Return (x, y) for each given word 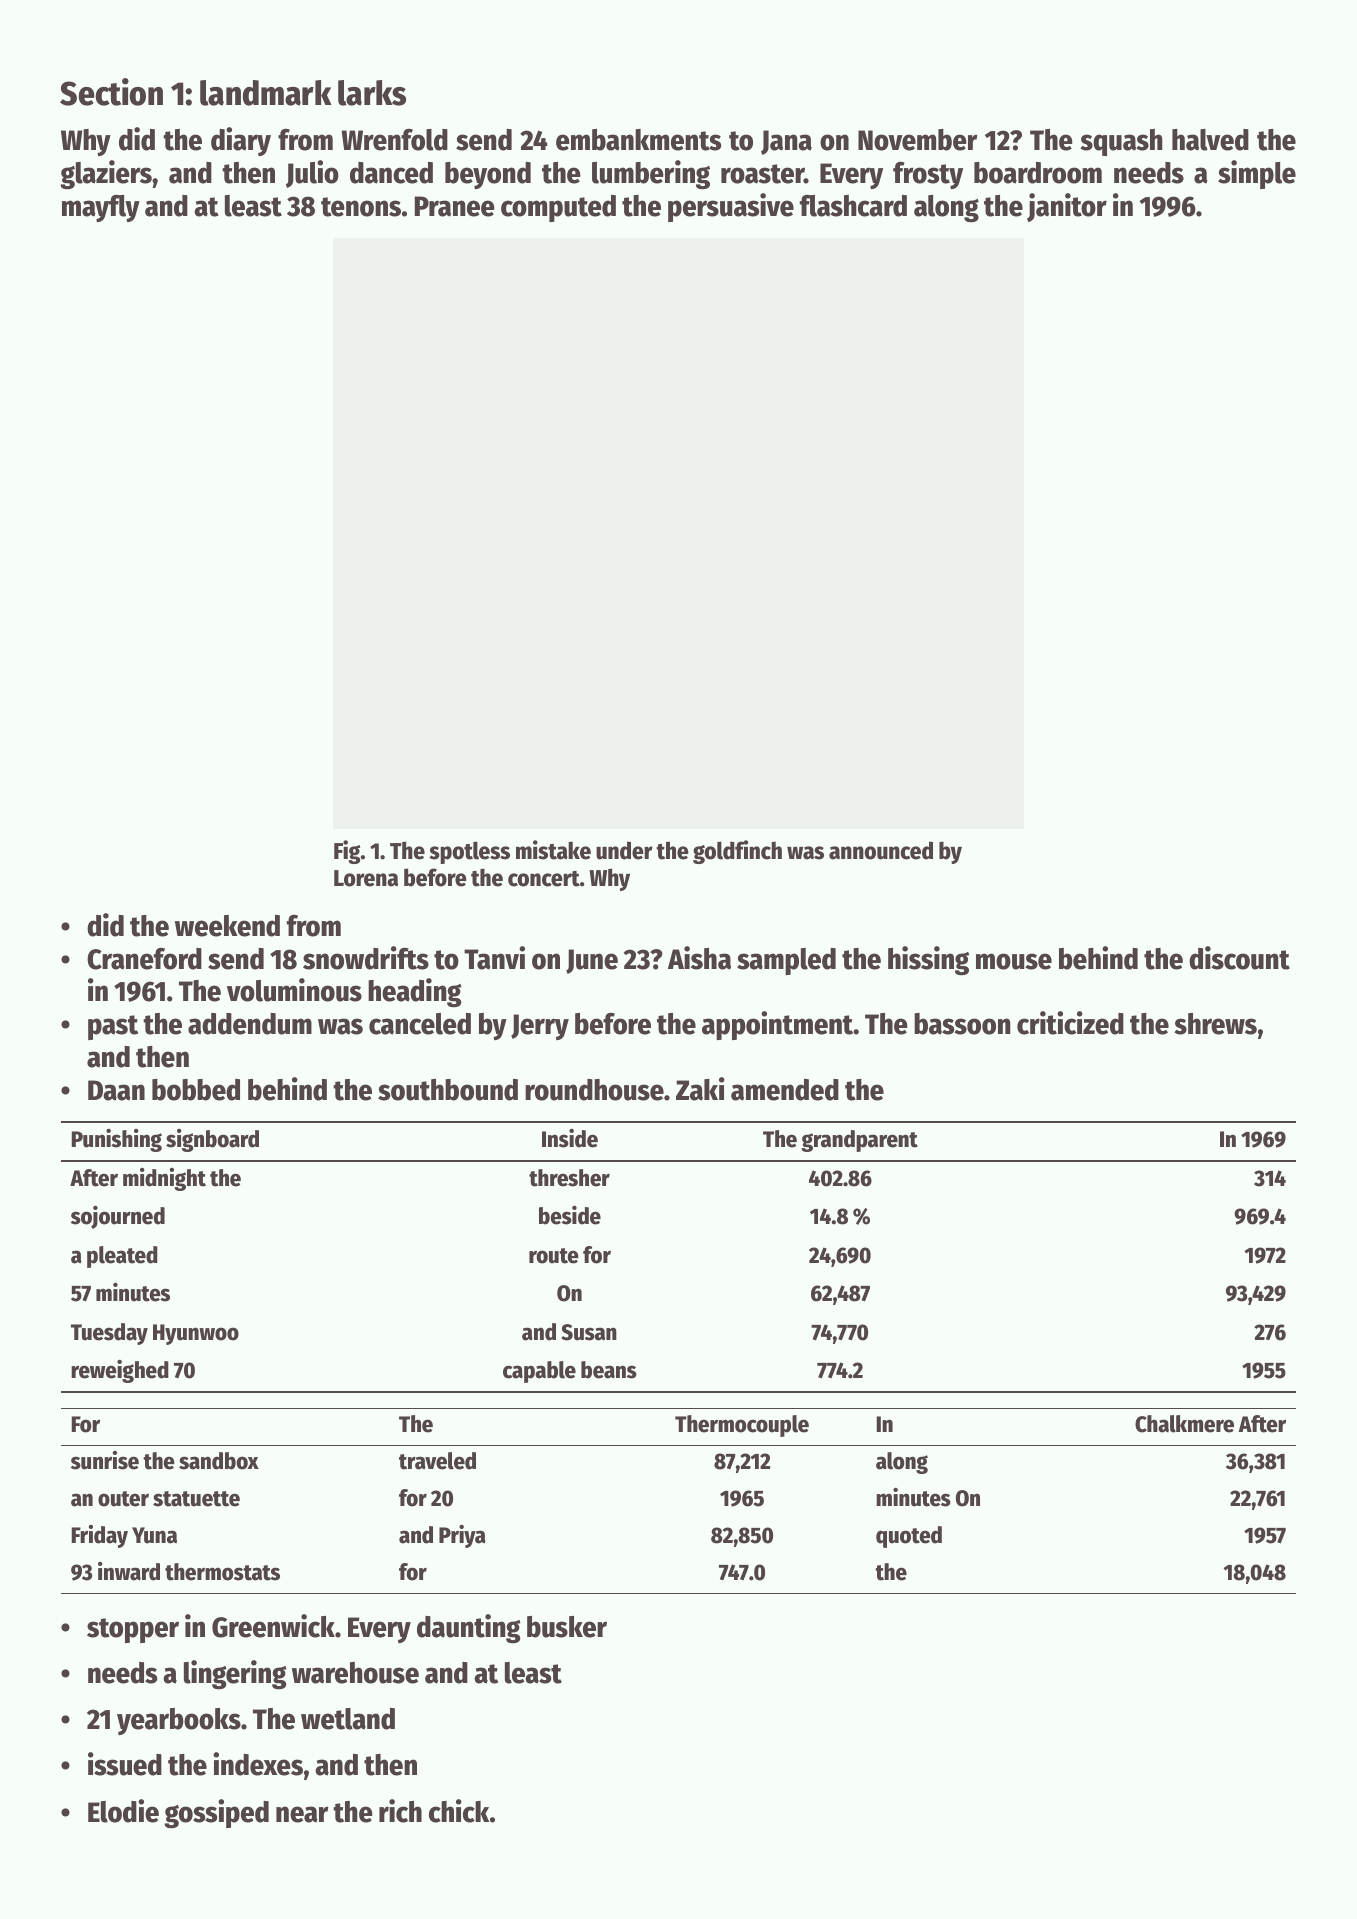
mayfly (101, 208)
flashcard (853, 206)
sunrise (105, 1460)
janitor (1067, 207)
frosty (928, 175)
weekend (227, 926)
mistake (553, 850)
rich (400, 1811)
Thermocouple (742, 1426)
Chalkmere (1184, 1424)
